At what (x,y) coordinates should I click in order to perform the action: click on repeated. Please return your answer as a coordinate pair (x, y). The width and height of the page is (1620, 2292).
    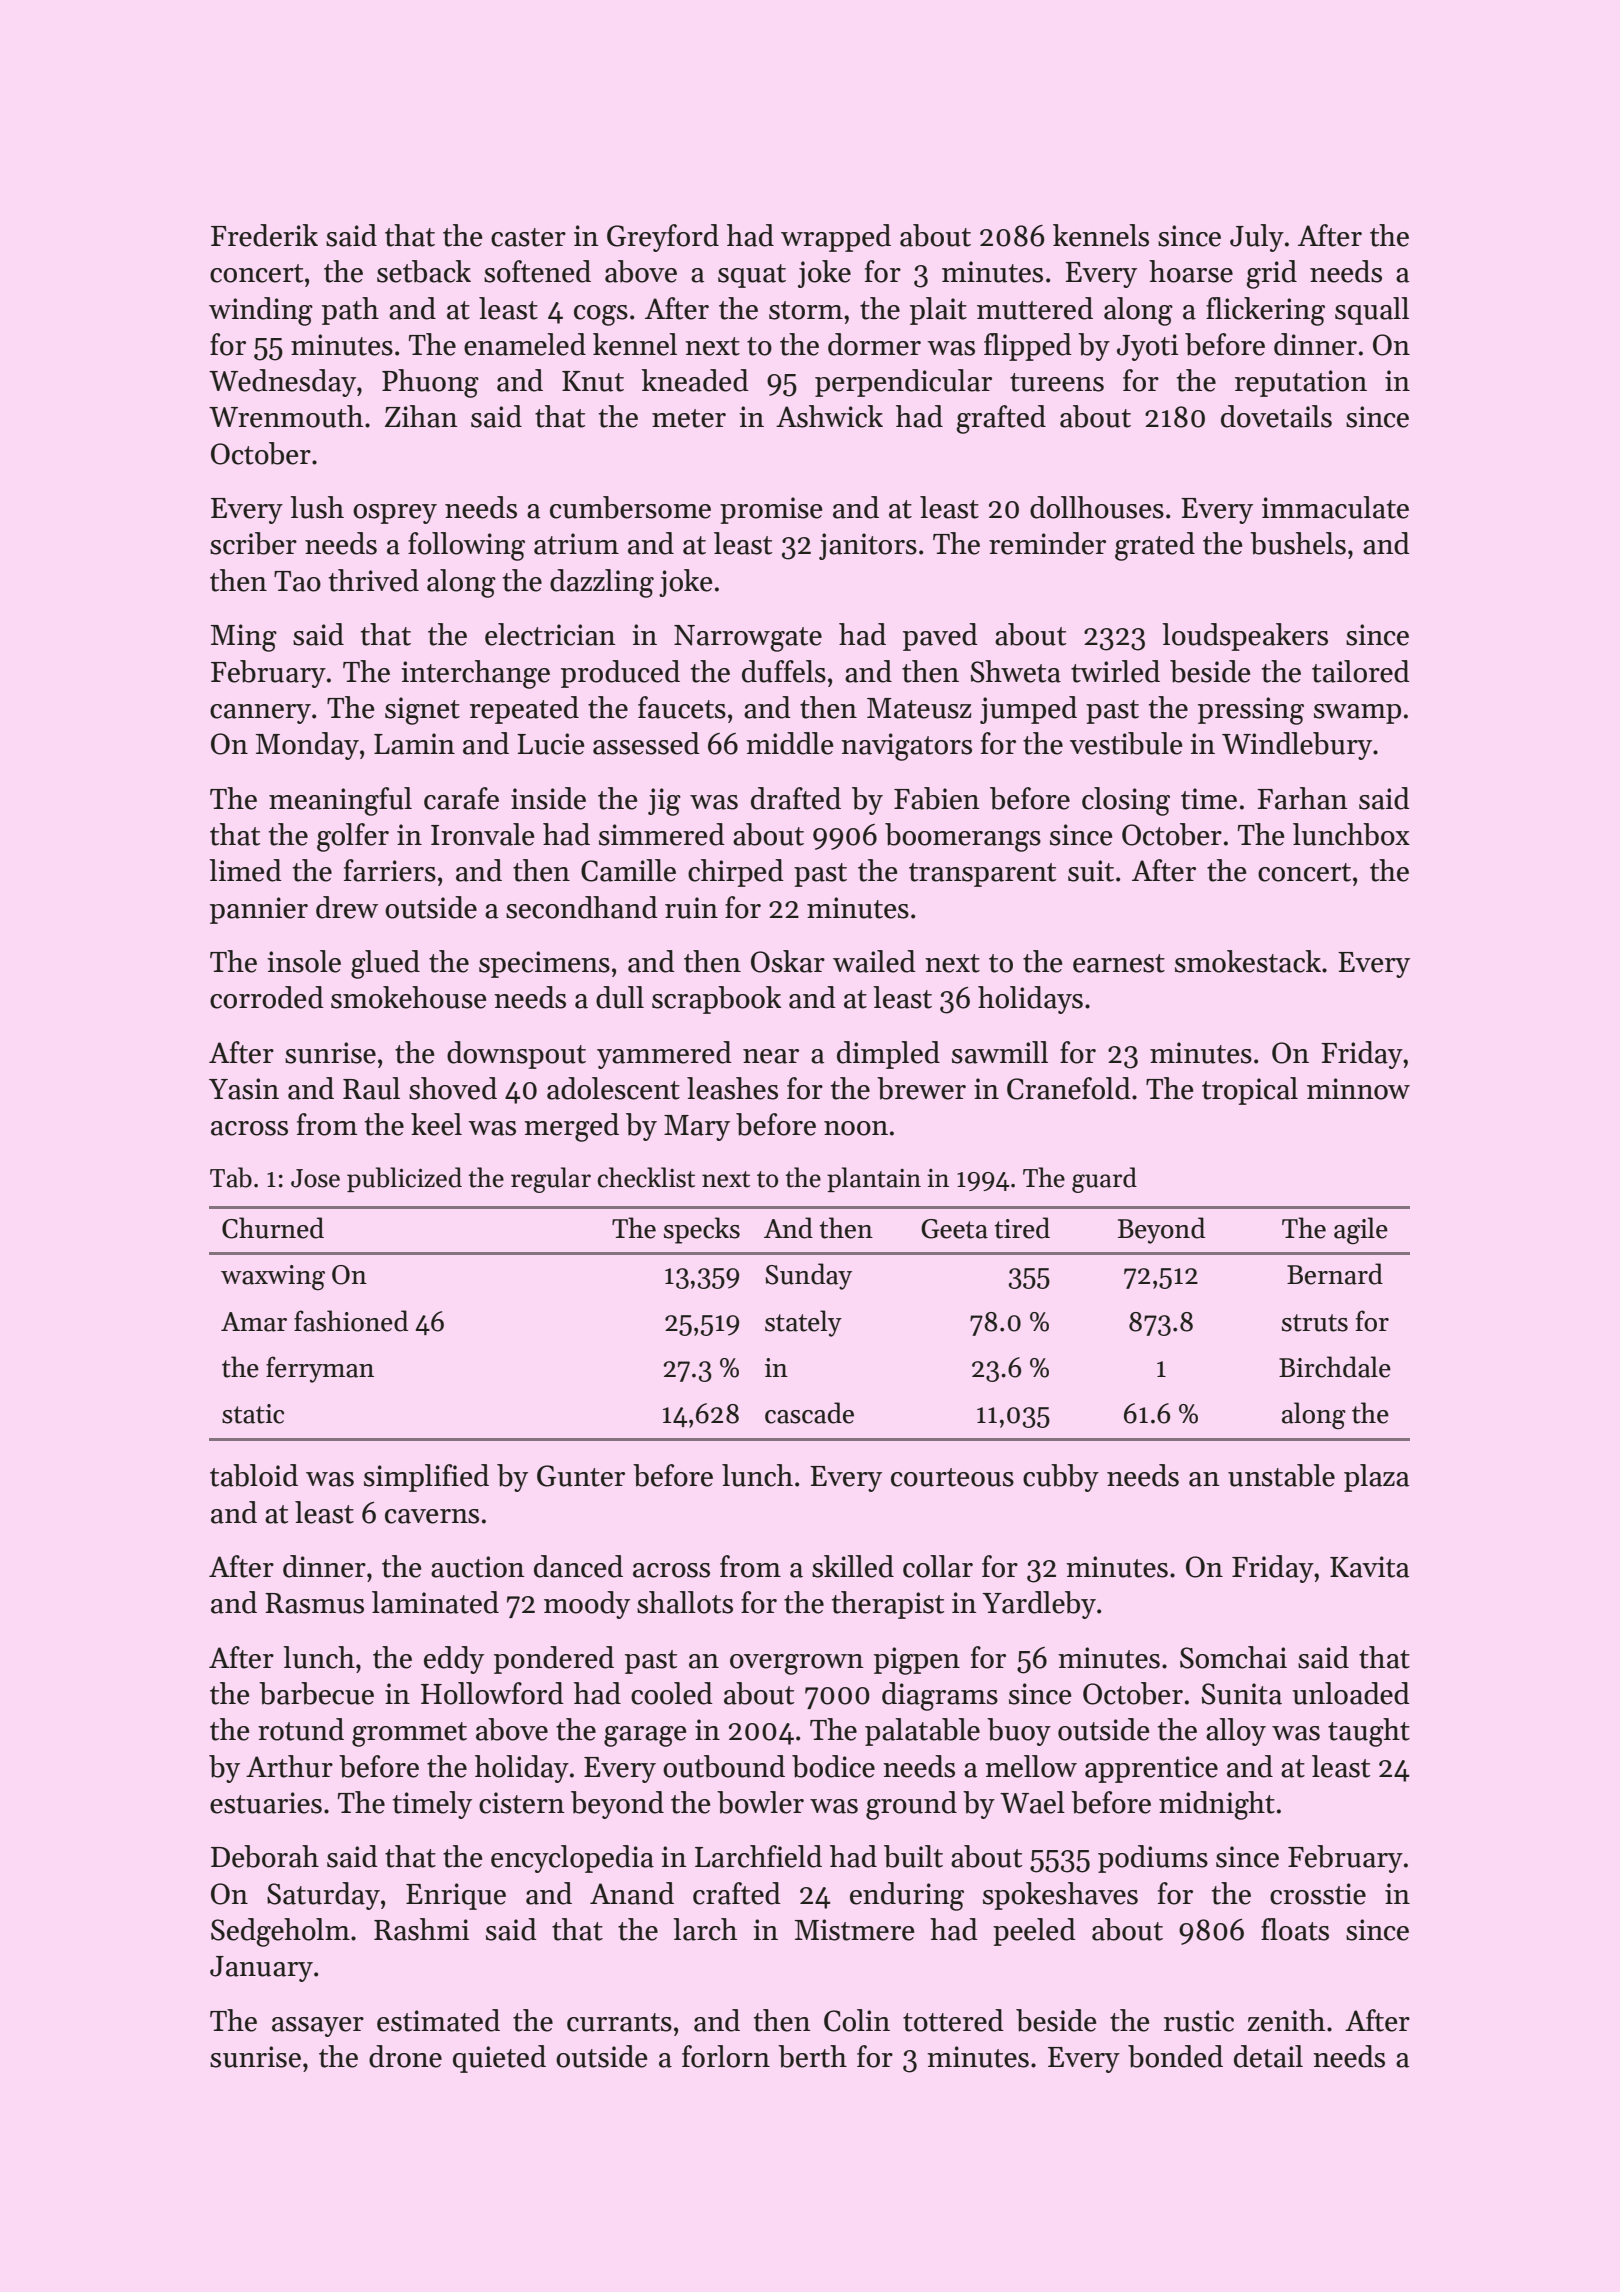
    Looking at the image, I should click on (524, 710).
